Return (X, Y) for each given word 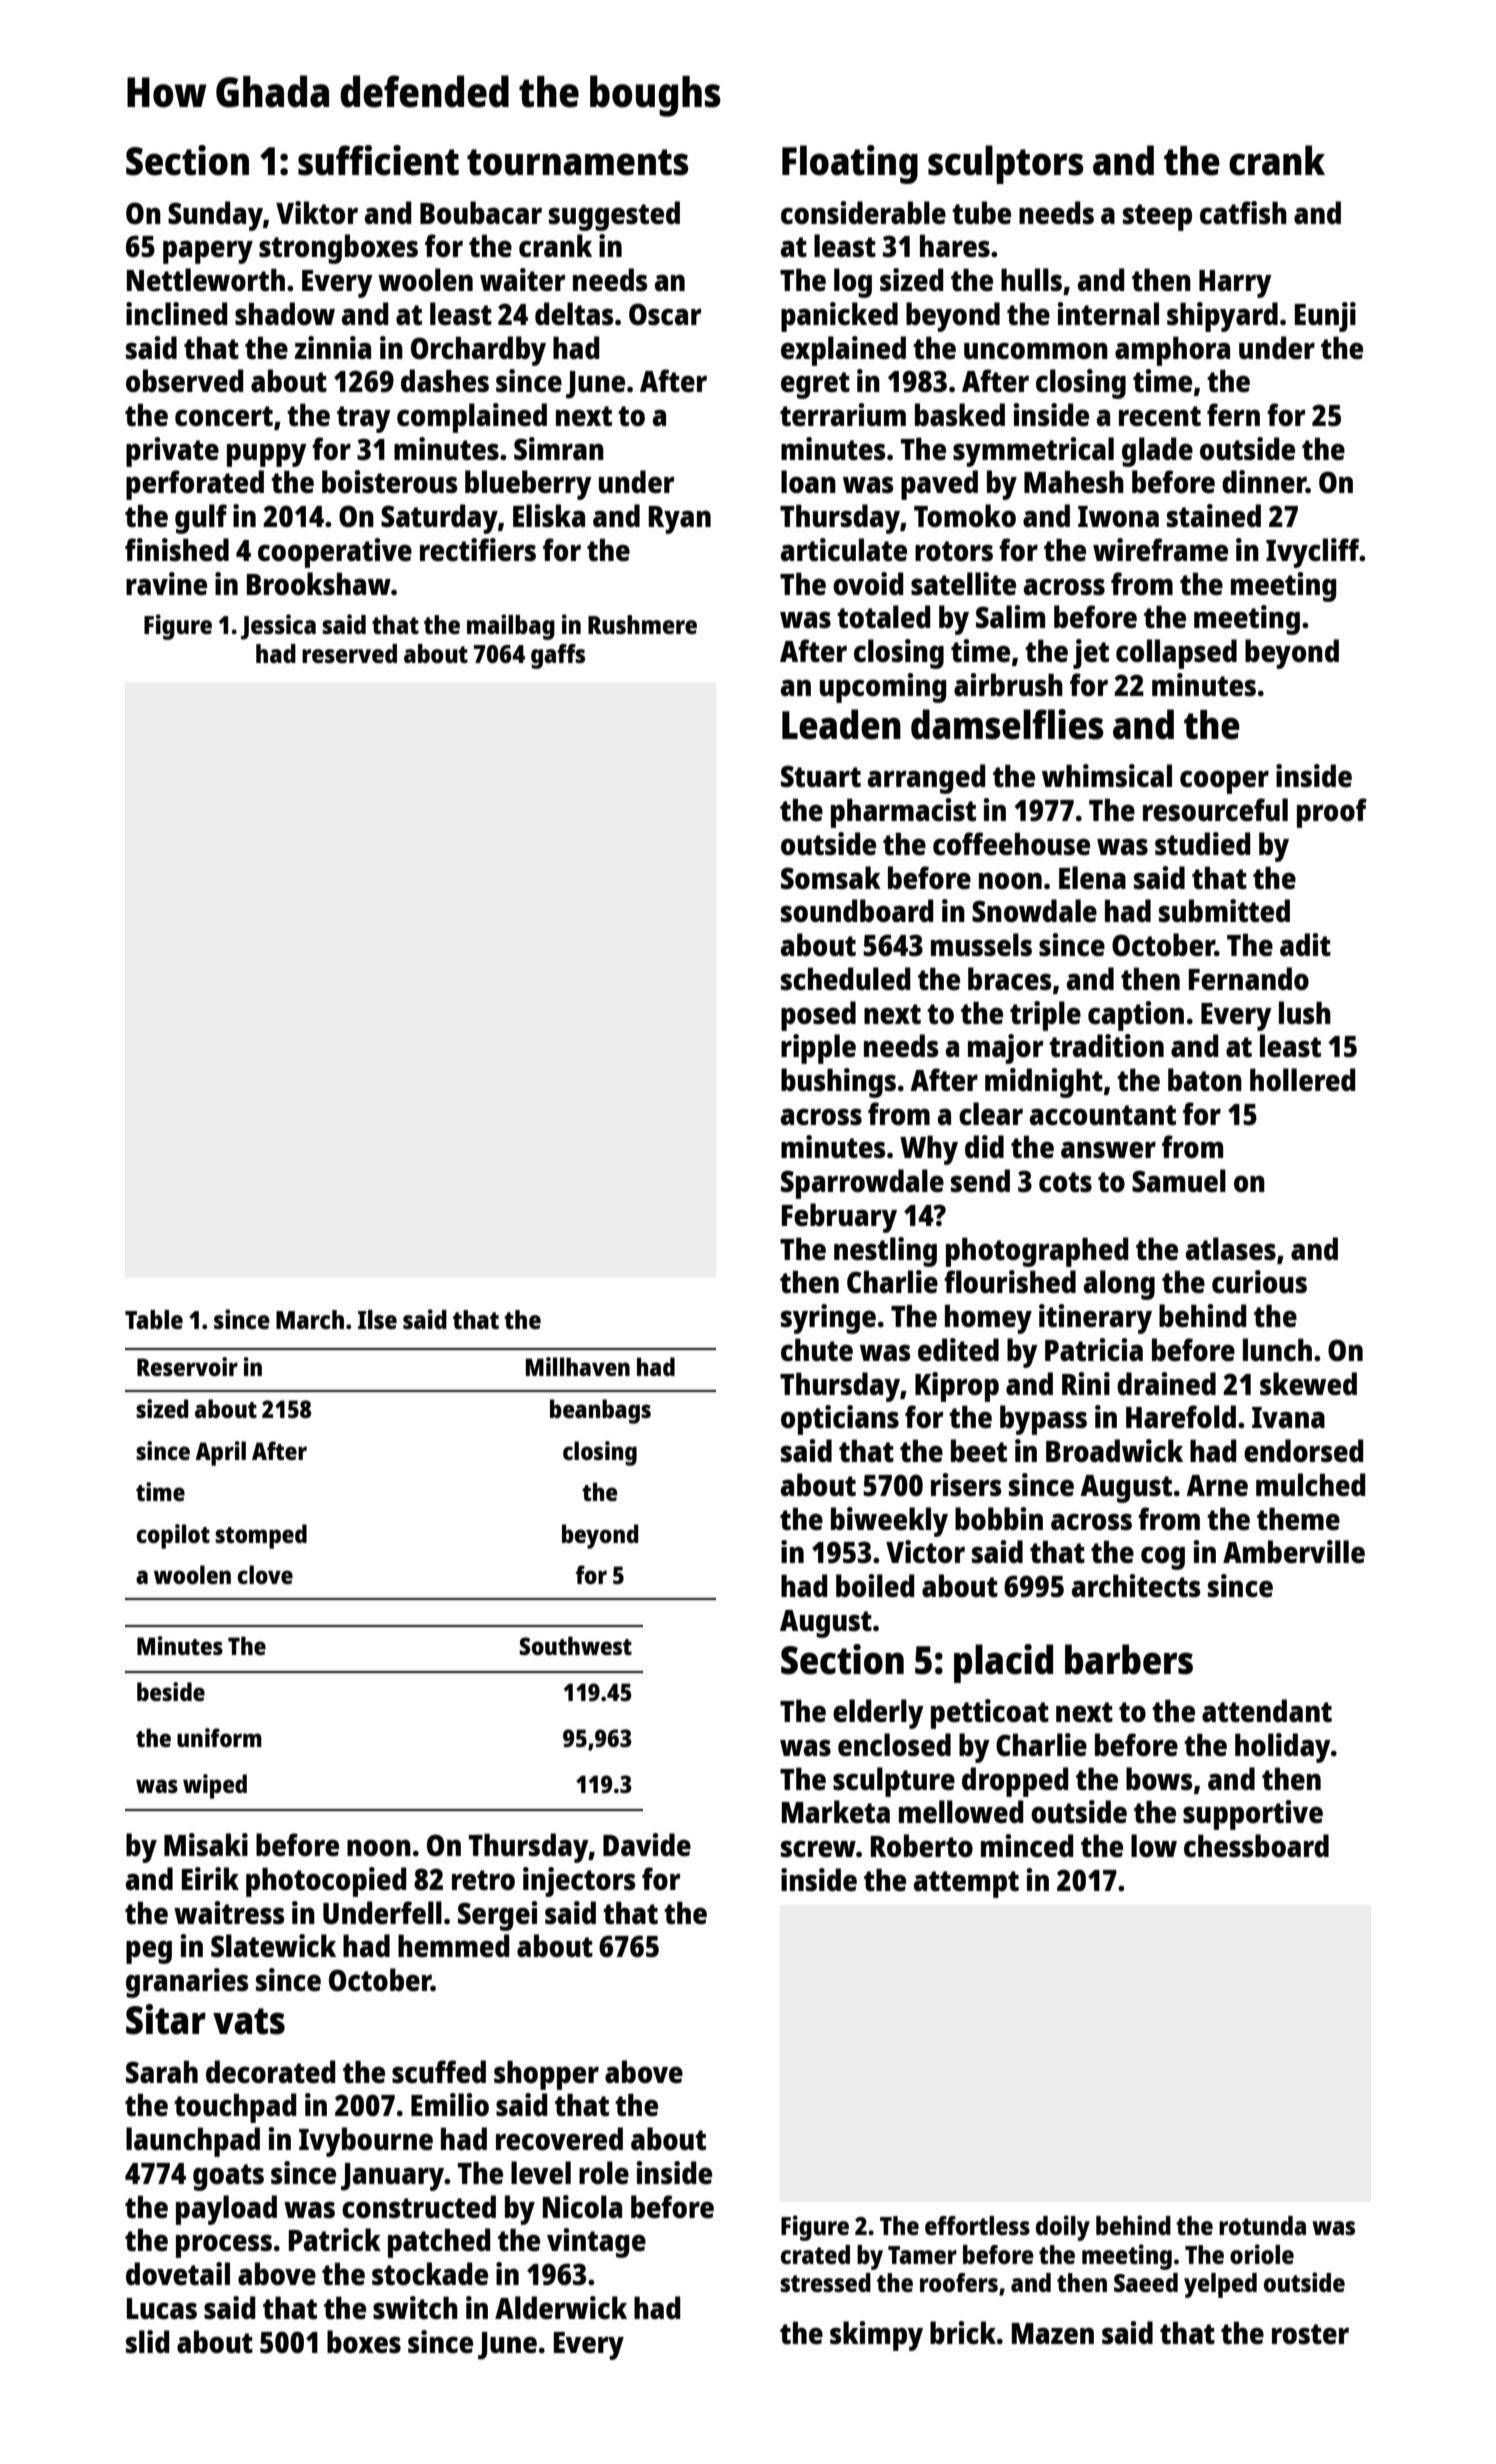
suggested (614, 216)
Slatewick (273, 1945)
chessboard (1256, 1846)
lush (1305, 1013)
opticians (840, 1420)
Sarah (162, 2071)
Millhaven (578, 1366)
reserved (349, 653)
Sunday (215, 216)
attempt (966, 1884)
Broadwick (1114, 1450)
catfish (1243, 213)
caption (1136, 1016)
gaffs (558, 656)
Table (154, 1319)
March (310, 1319)
